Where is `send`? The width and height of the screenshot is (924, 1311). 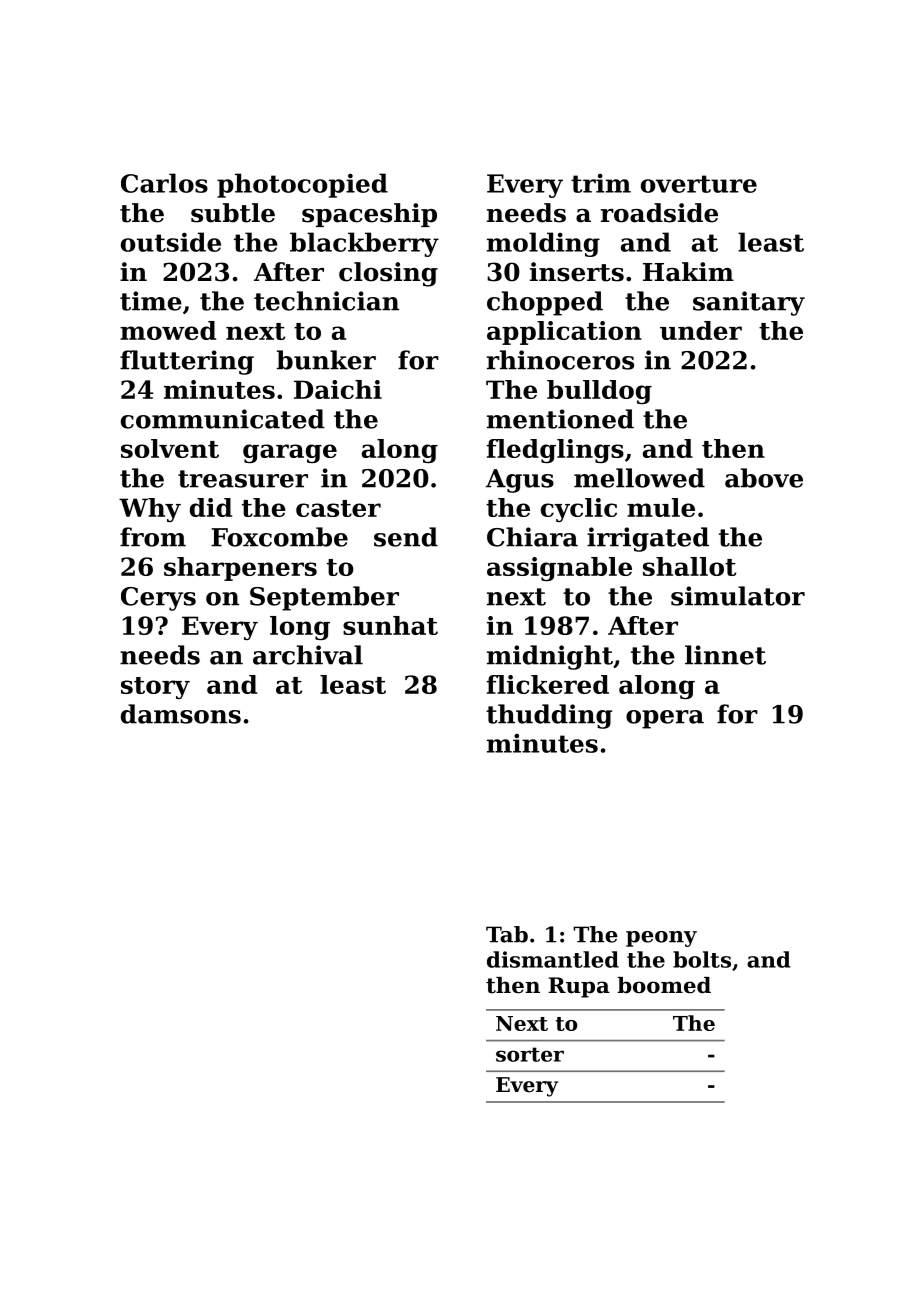
send is located at coordinates (406, 537).
